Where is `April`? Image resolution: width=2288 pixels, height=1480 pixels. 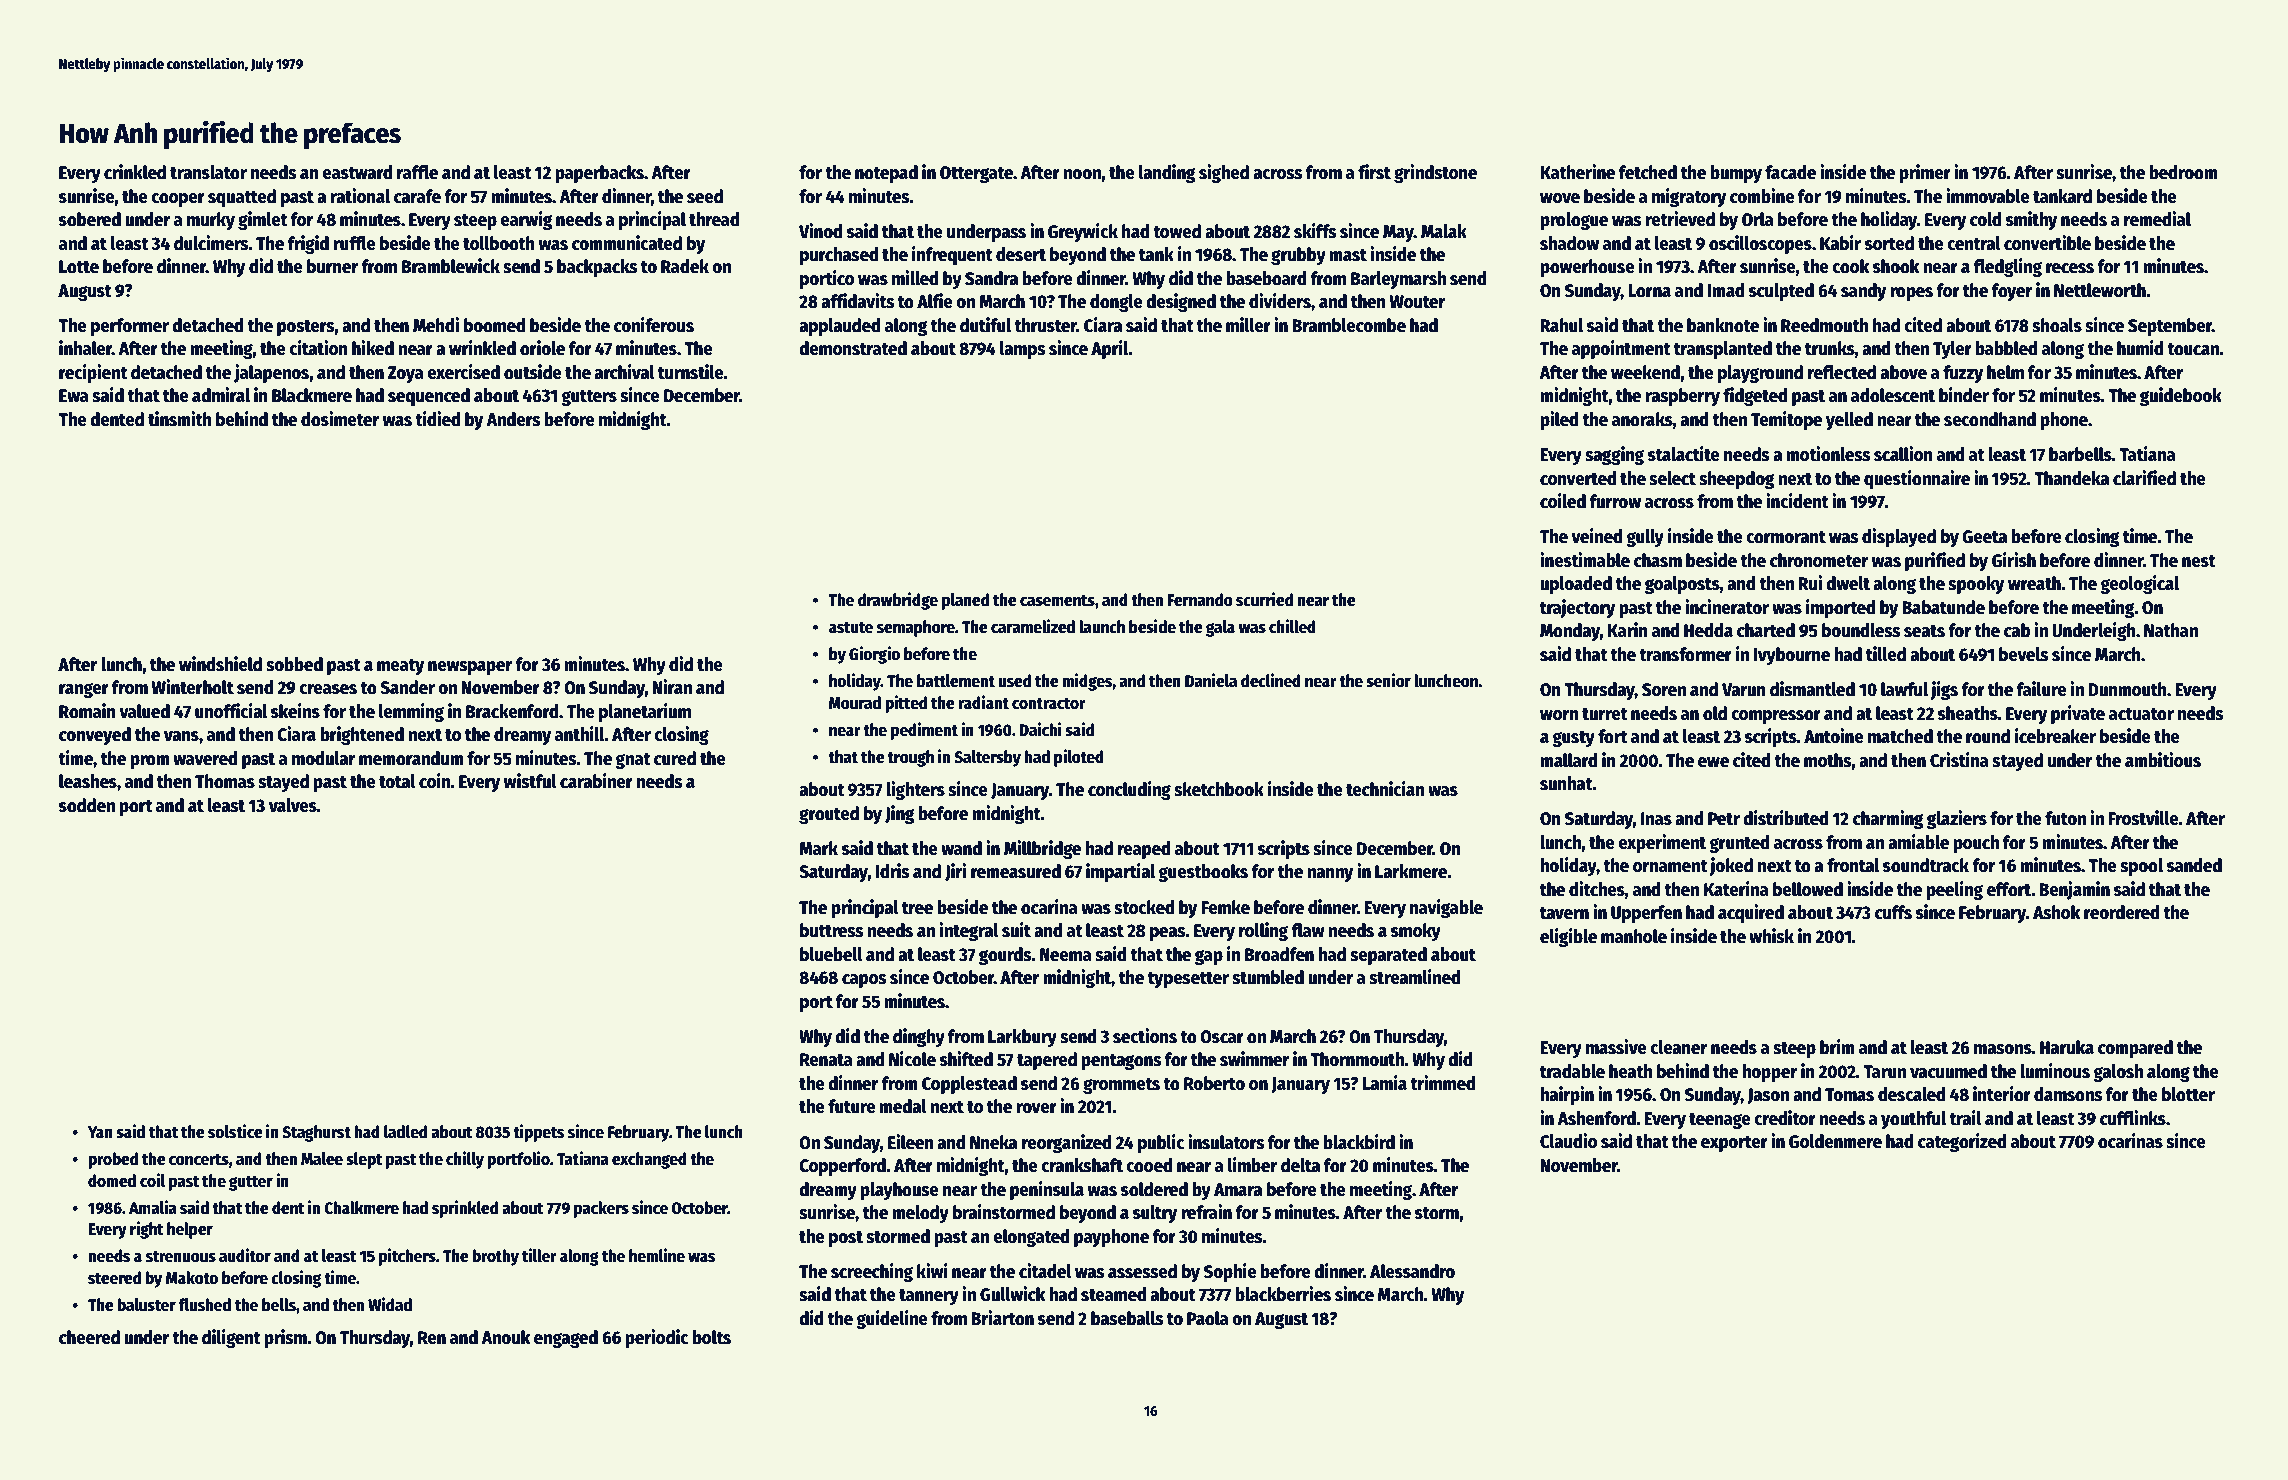
April is located at coordinates (1110, 349).
